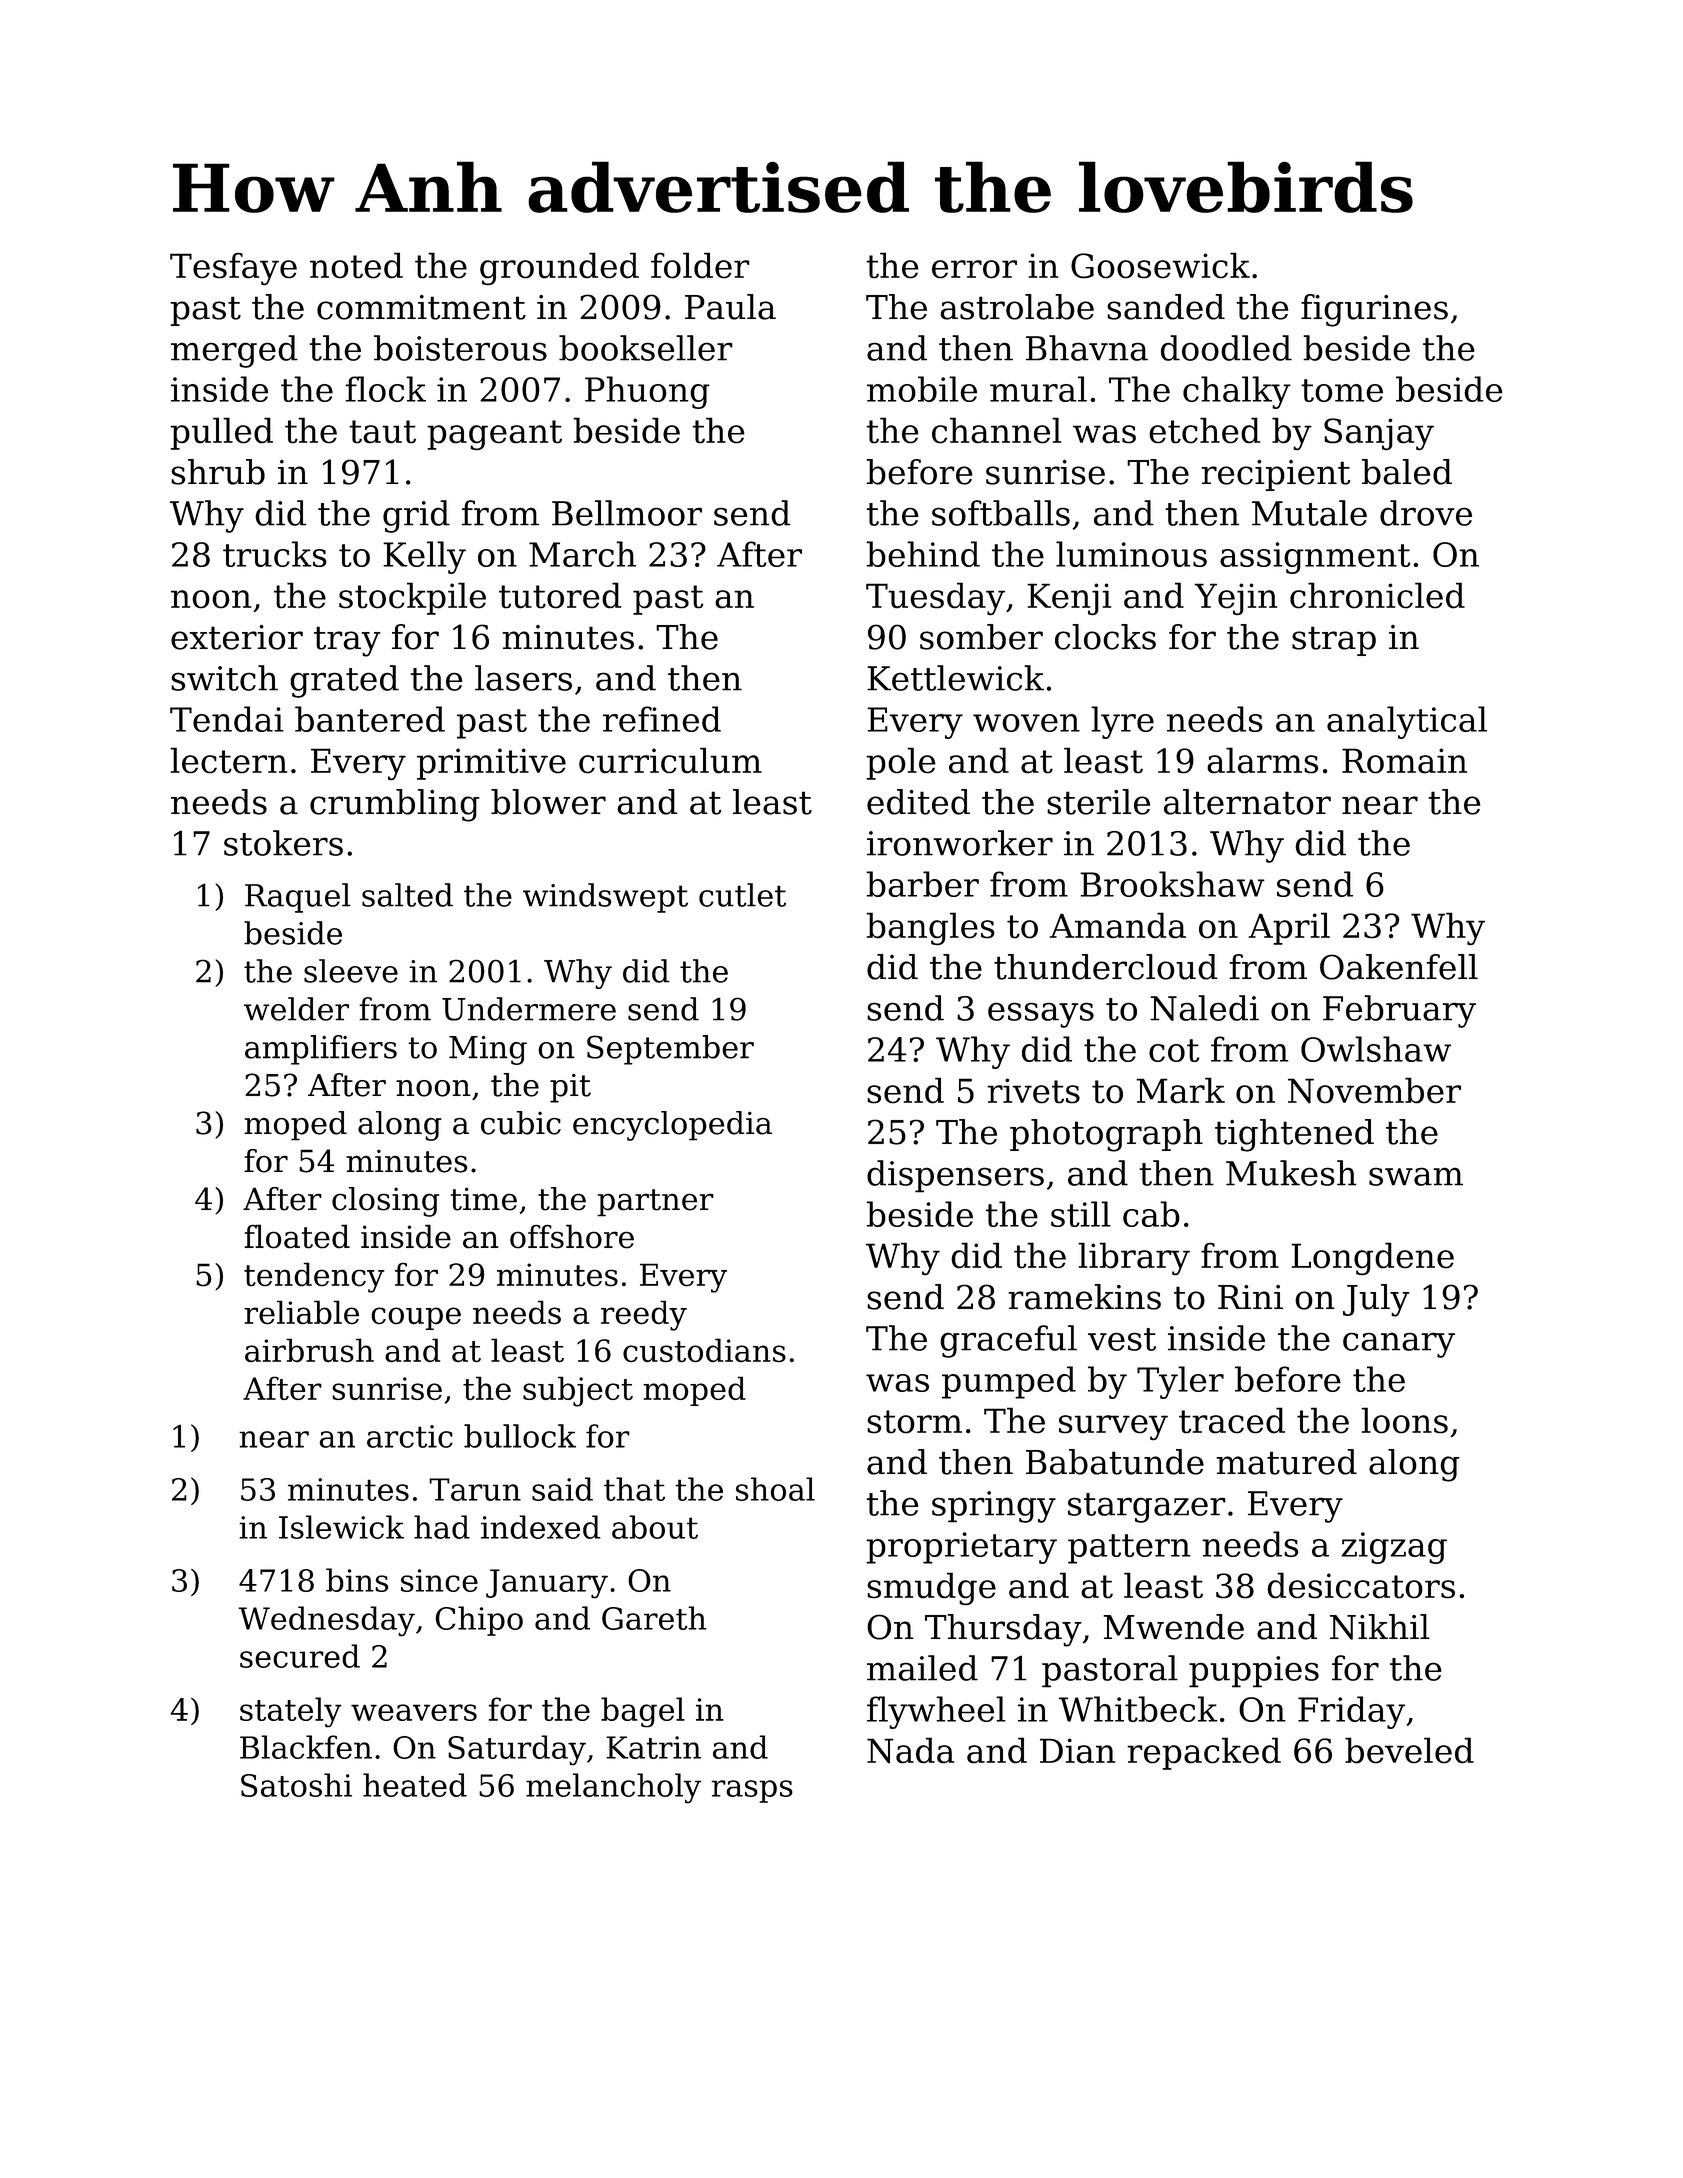 Image resolution: width=1683 pixels, height=2178 pixels. What do you see at coordinates (1372, 1258) in the screenshot?
I see `Longdene` at bounding box center [1372, 1258].
